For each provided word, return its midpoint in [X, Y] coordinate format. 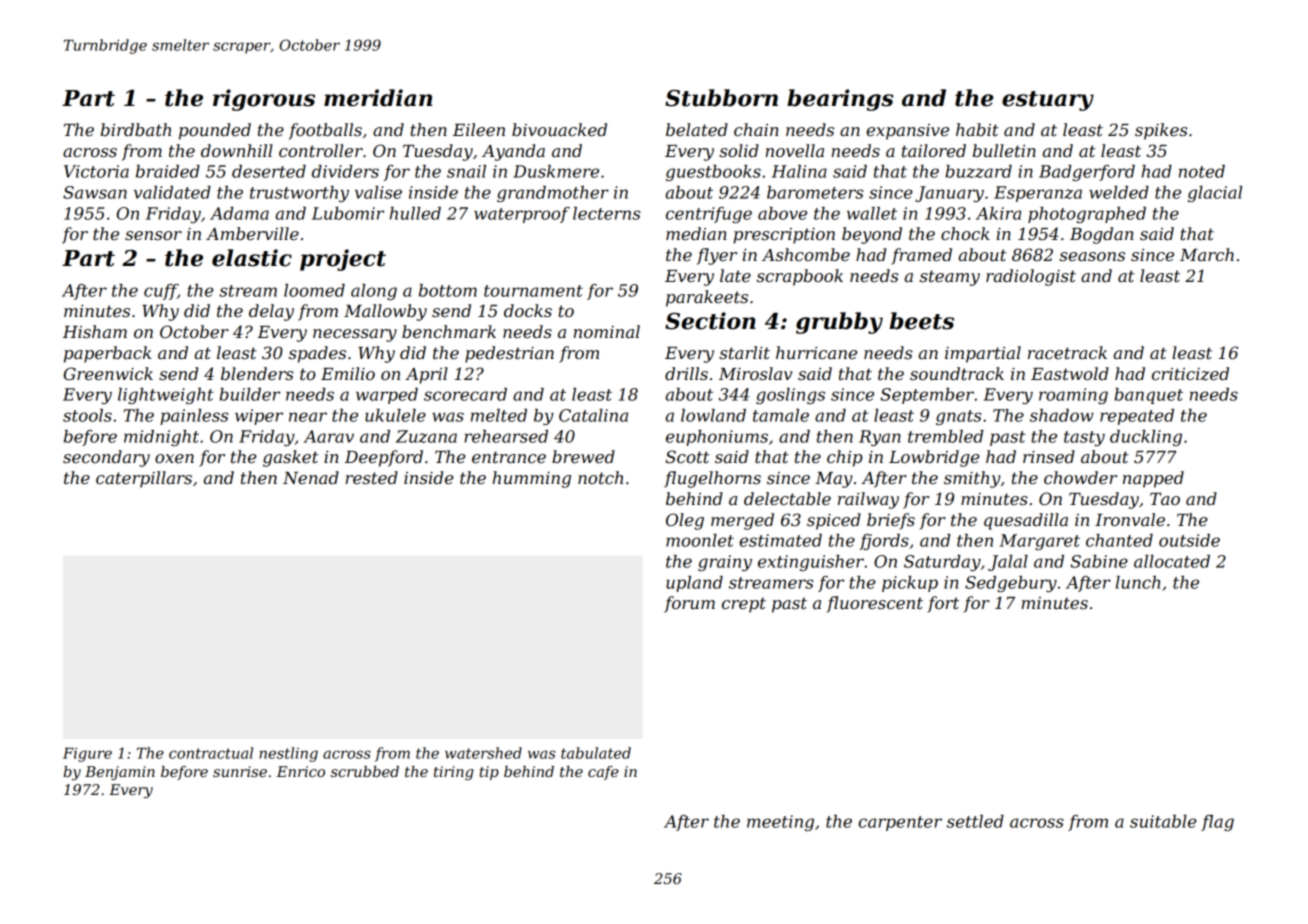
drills [686, 373]
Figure [87, 755]
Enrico [300, 771]
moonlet [700, 540]
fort [943, 604]
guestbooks [713, 173]
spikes [1161, 131]
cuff [161, 292]
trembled [945, 436]
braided [168, 171]
